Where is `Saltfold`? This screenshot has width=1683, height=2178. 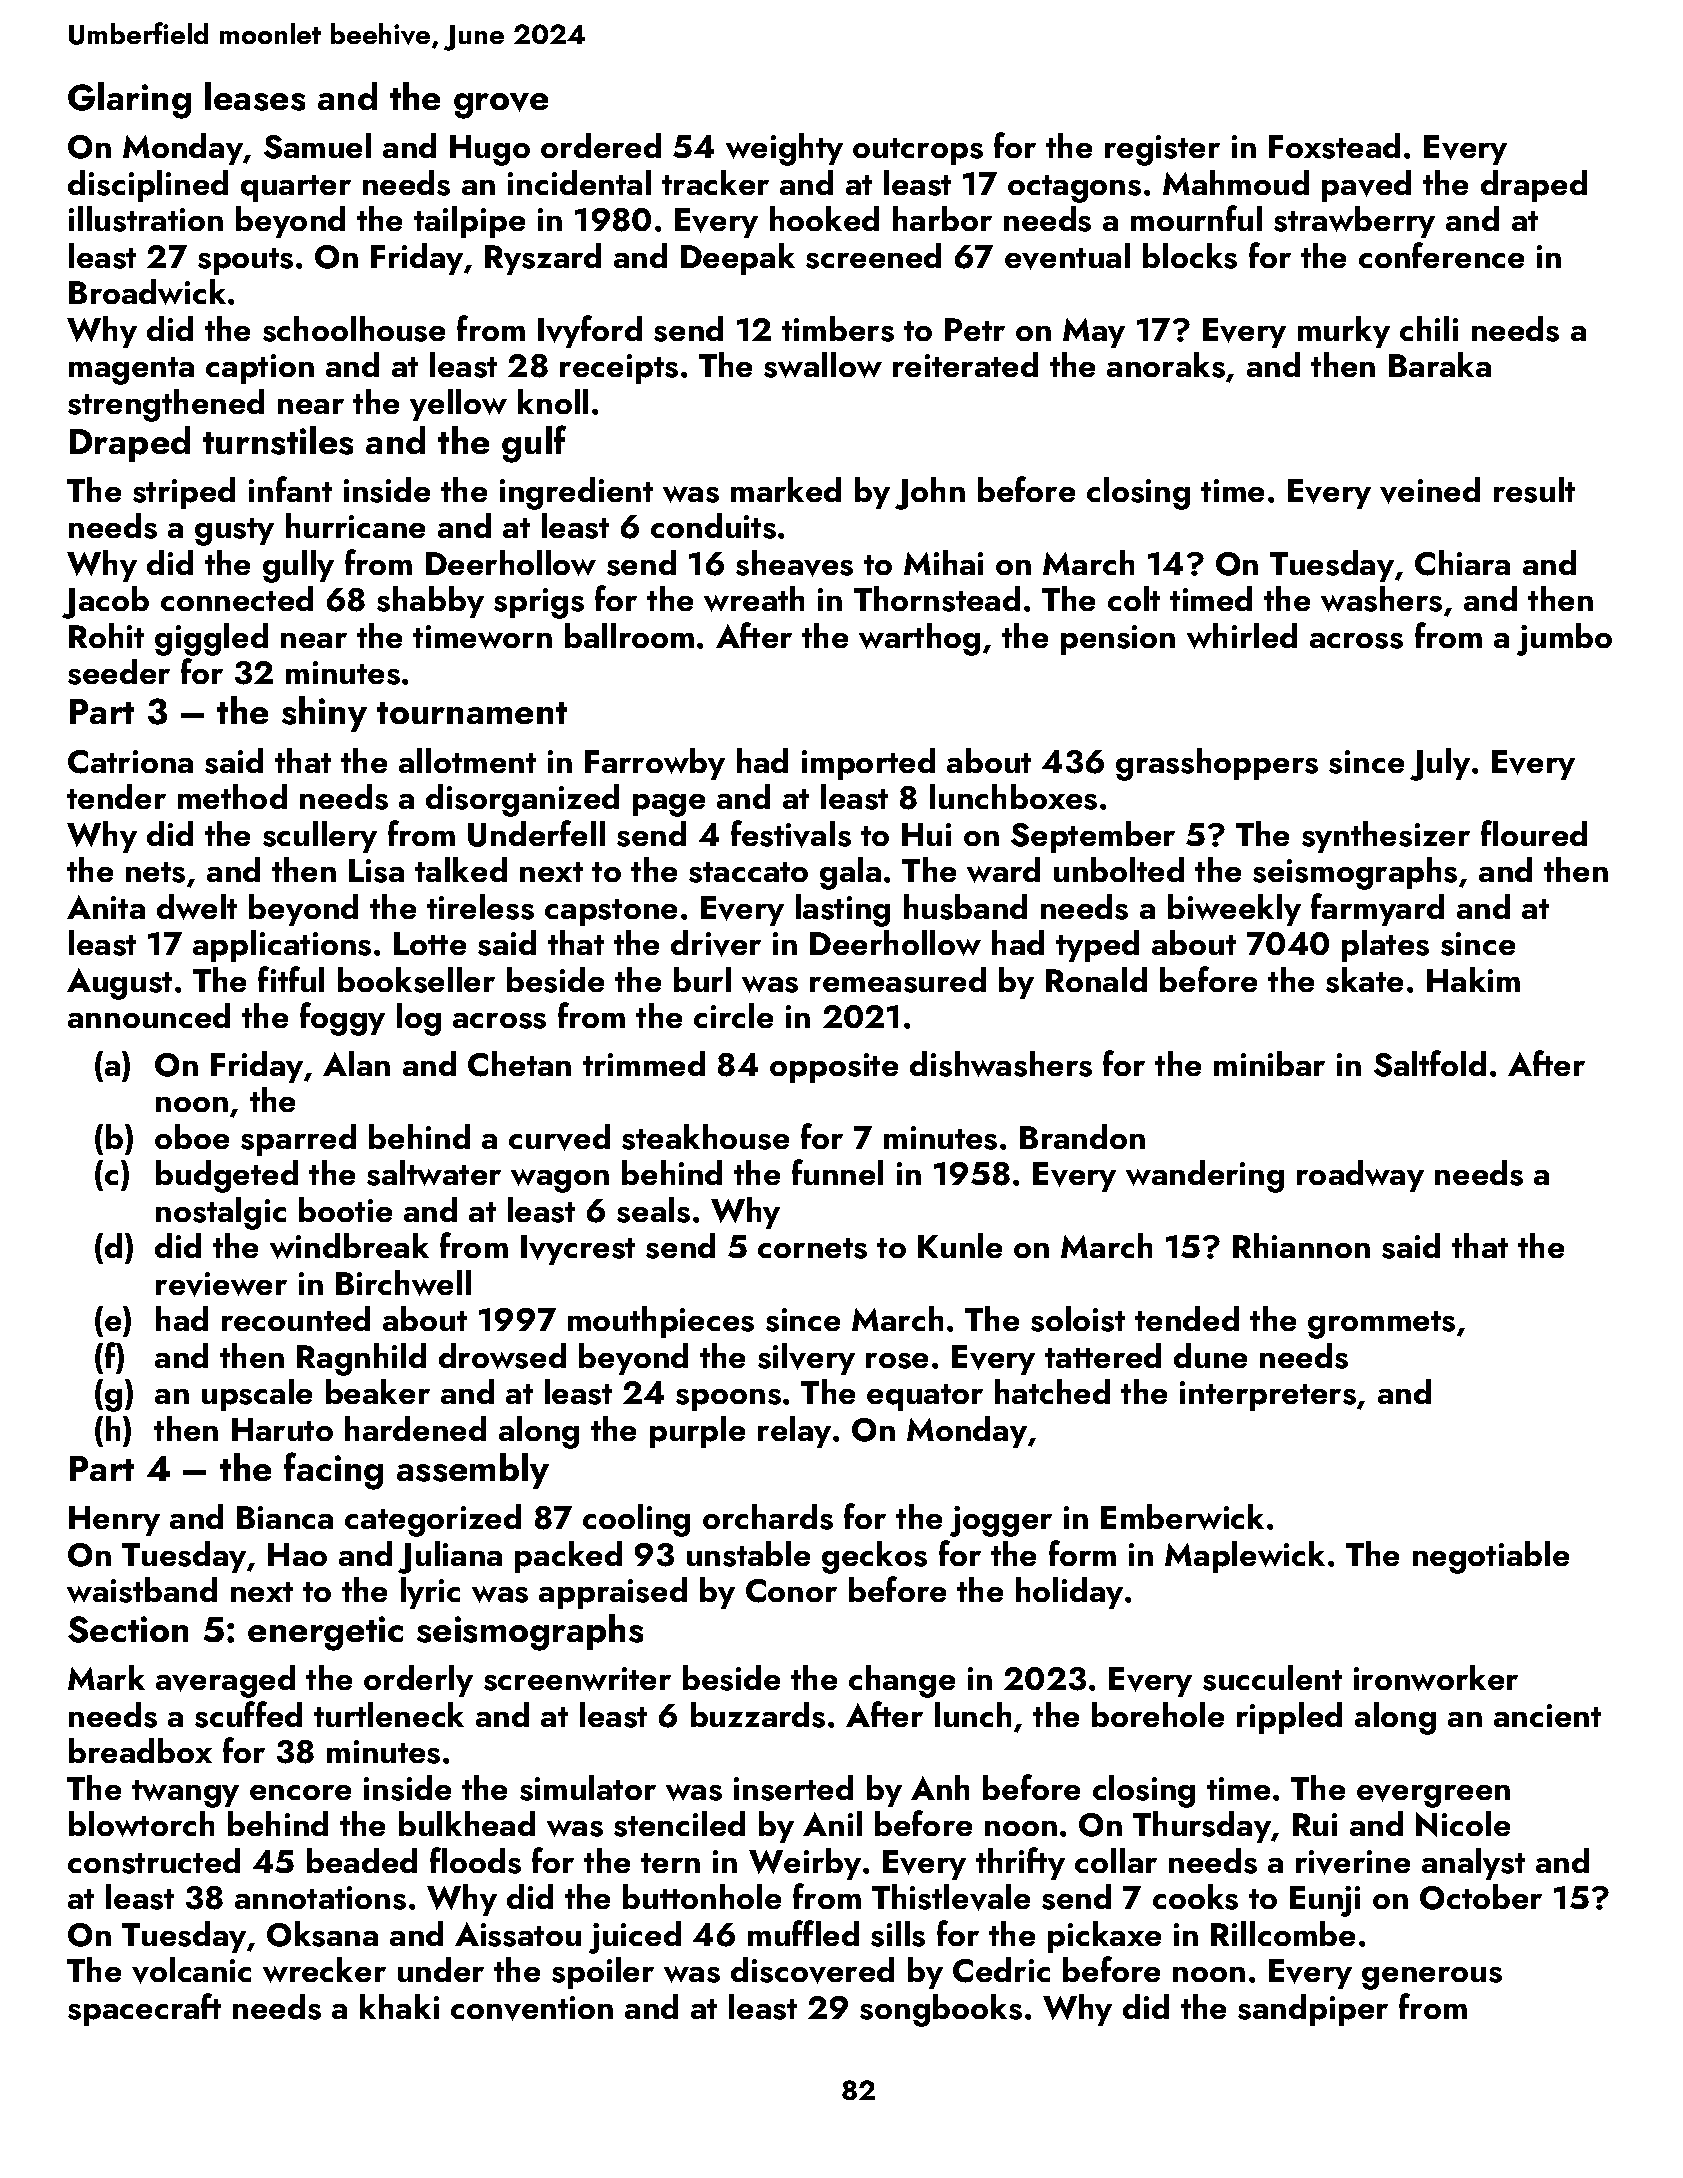 Saltfold is located at coordinates (1430, 1063).
